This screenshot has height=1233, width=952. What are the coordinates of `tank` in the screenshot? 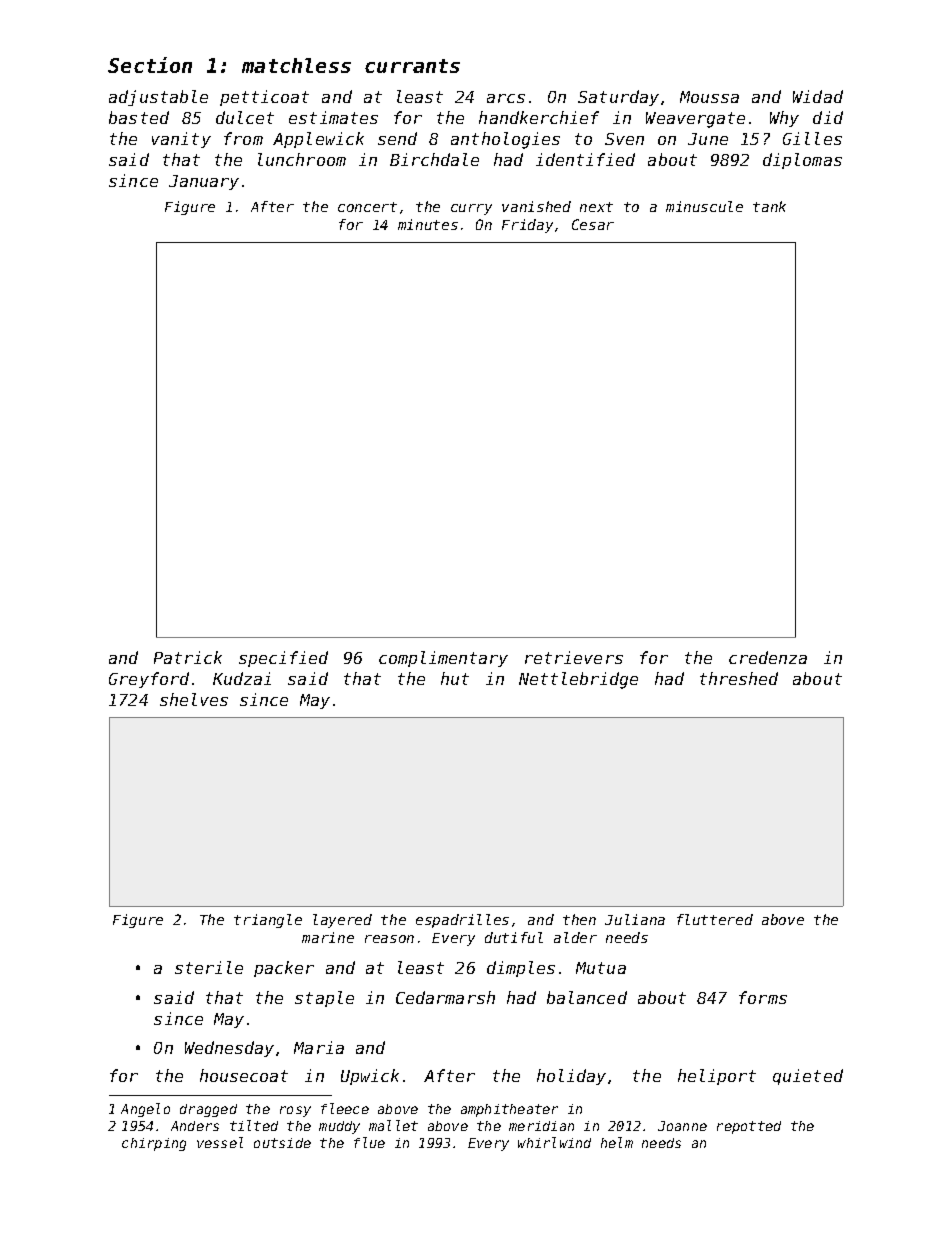 It's located at (769, 206).
